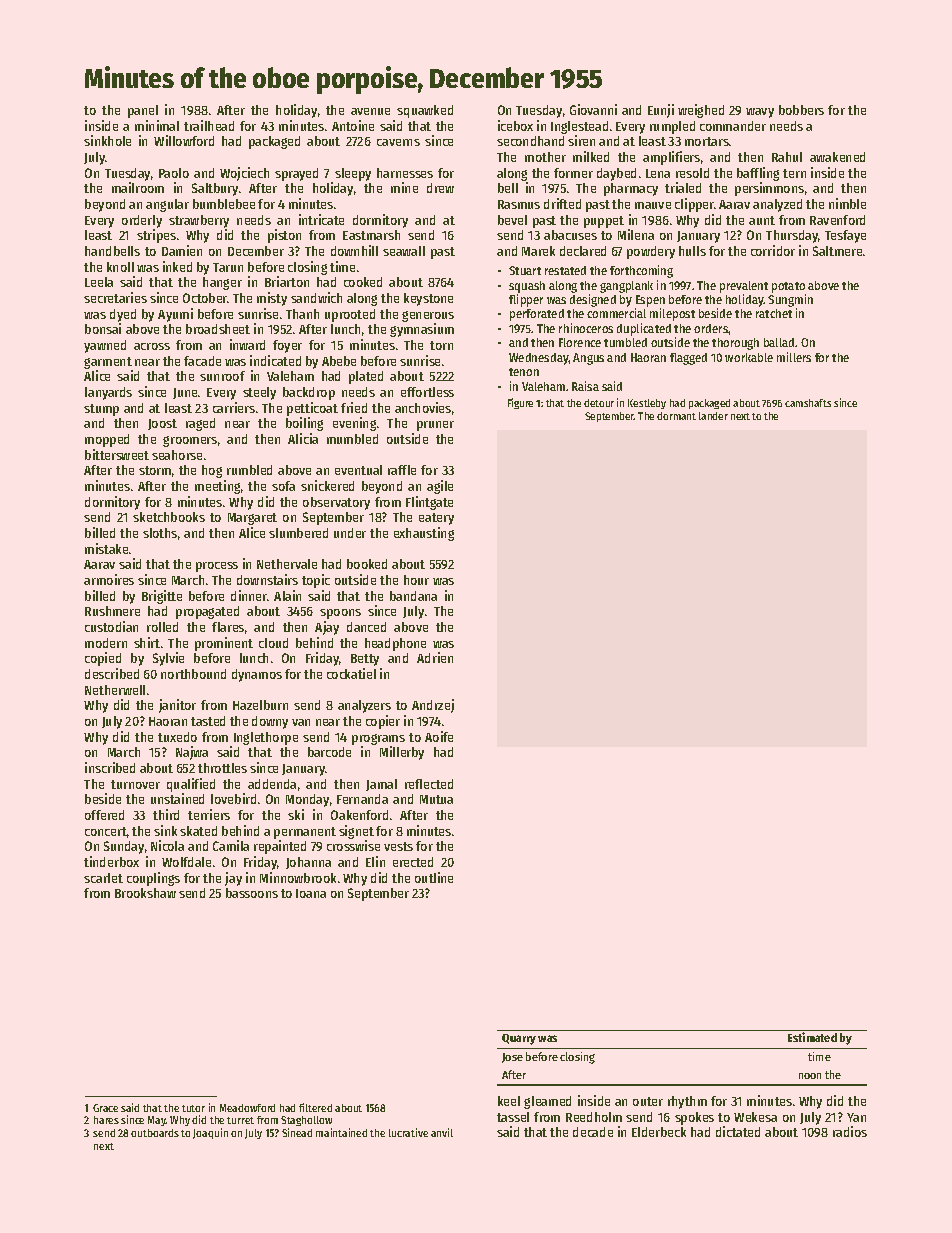 The height and width of the screenshot is (1233, 952). I want to click on decade, so click(593, 1132).
